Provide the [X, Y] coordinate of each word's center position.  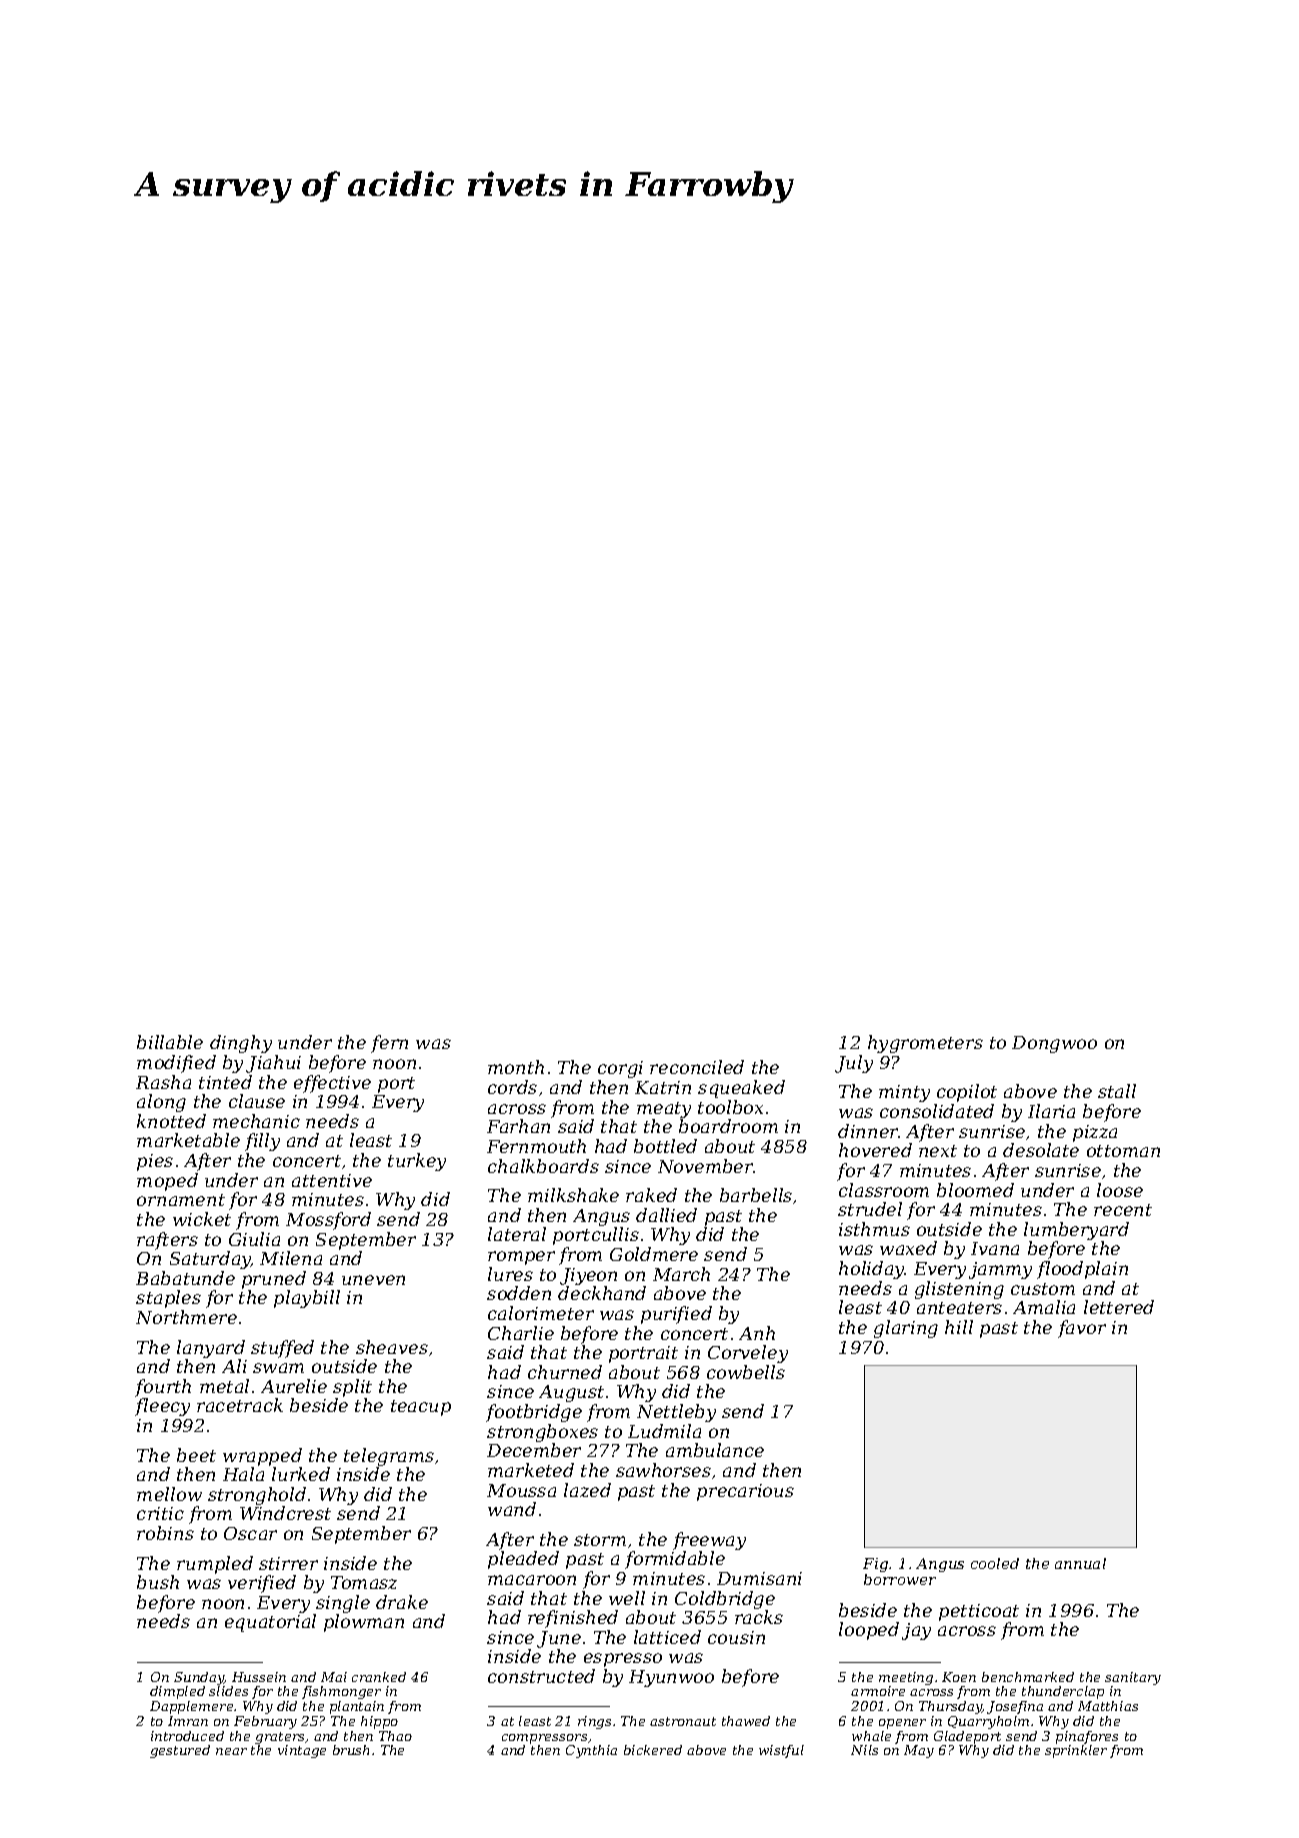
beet [196, 1455]
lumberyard [1076, 1231]
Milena [291, 1258]
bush [158, 1582]
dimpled [177, 1692]
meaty [664, 1110]
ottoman [1123, 1151]
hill [959, 1327]
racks [759, 1617]
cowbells [746, 1372]
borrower [900, 1579]
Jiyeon [588, 1276]
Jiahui [273, 1064]
